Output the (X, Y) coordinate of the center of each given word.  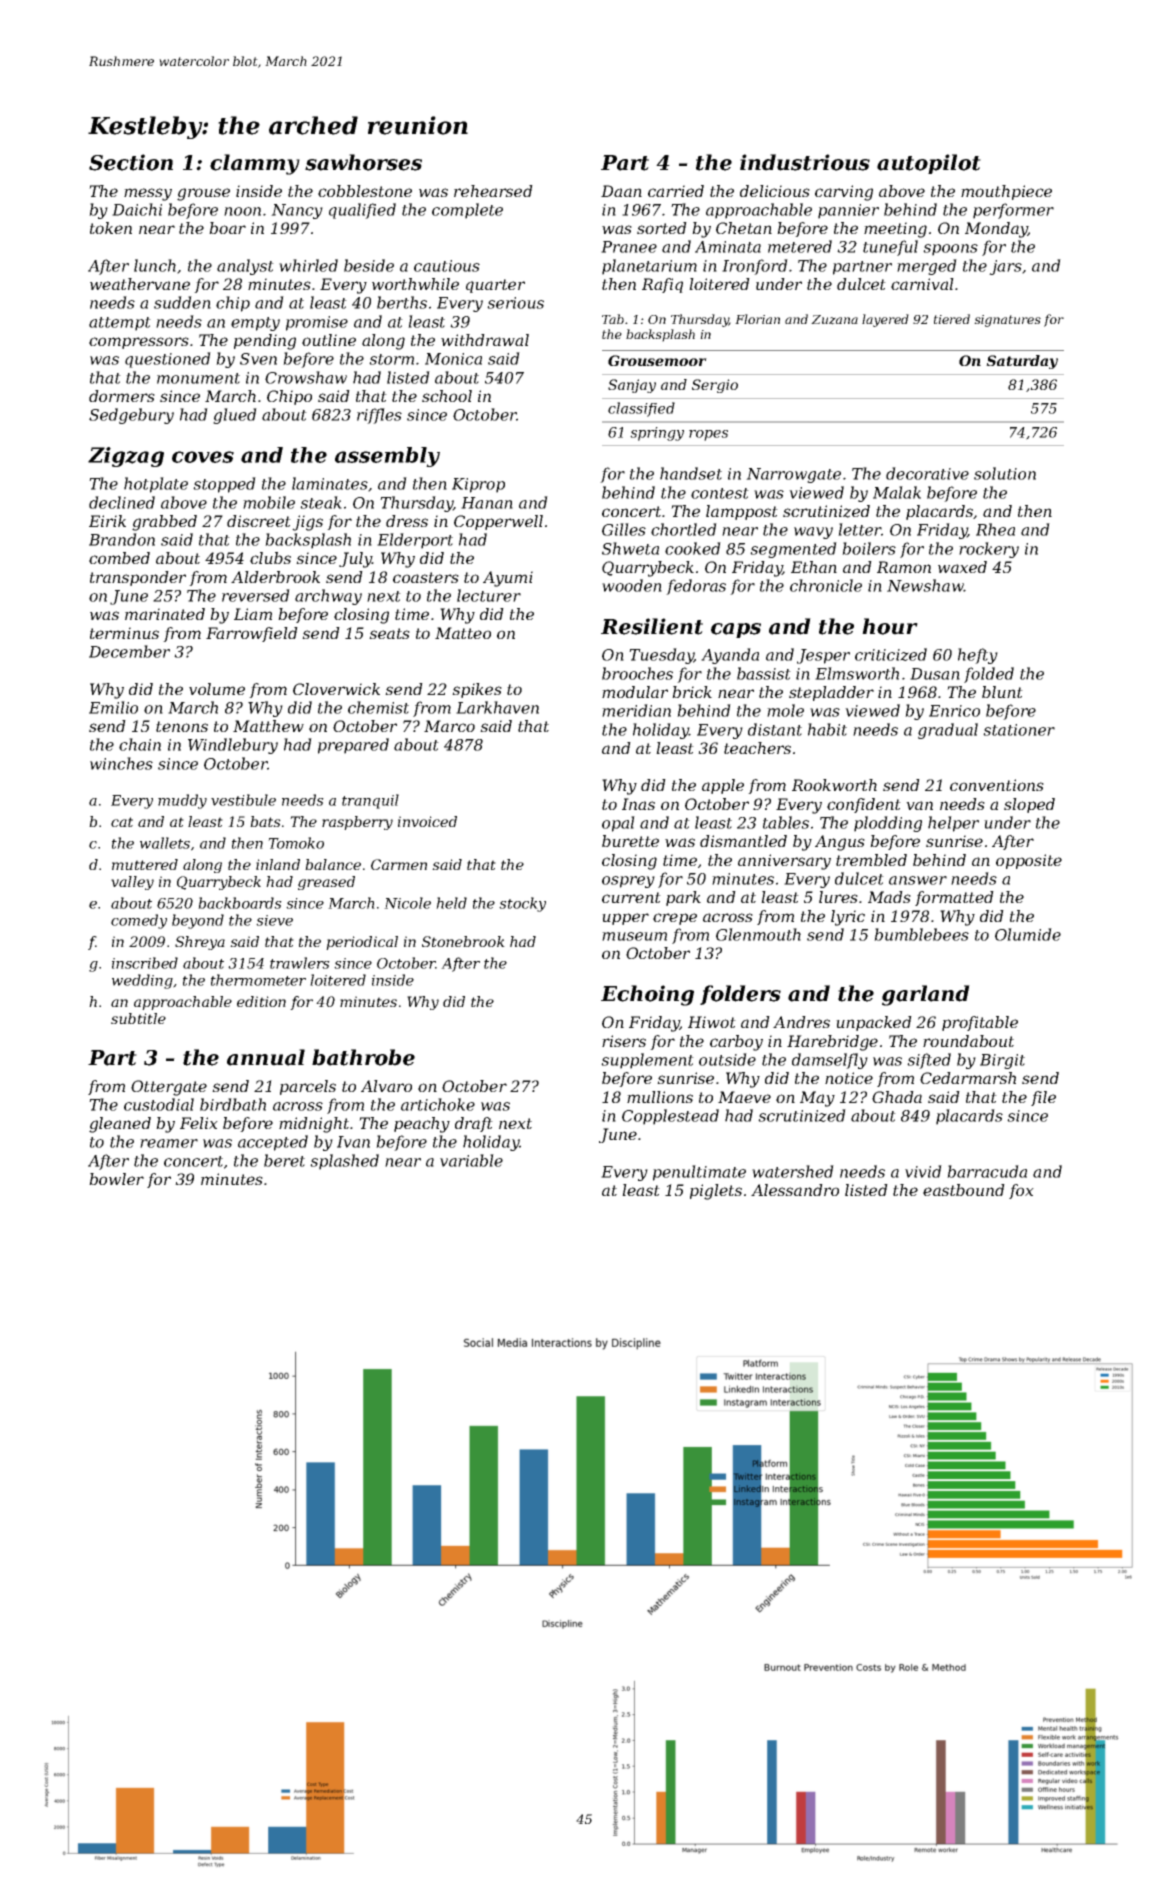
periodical (362, 943)
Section (131, 162)
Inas (638, 804)
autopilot (929, 164)
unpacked (874, 1023)
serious (515, 303)
